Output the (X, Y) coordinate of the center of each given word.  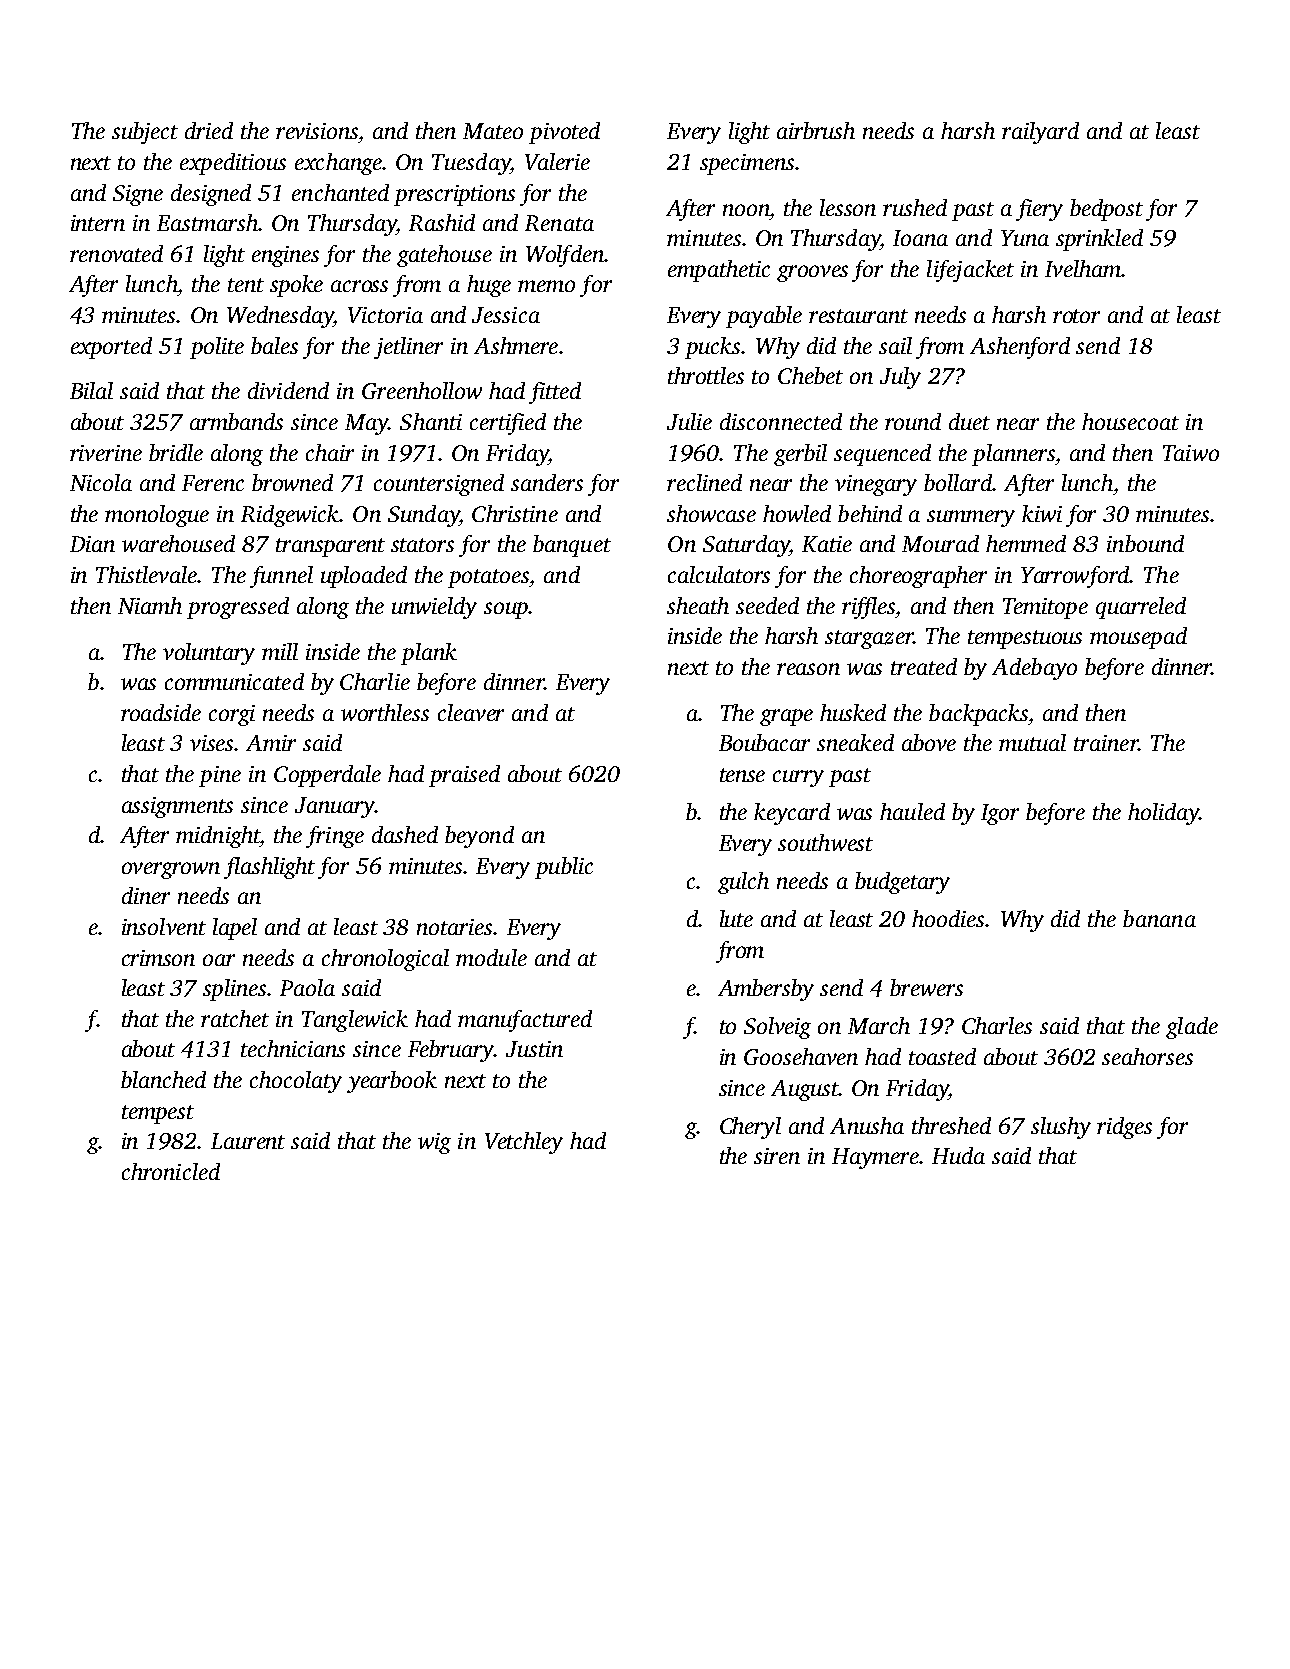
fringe (335, 837)
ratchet (235, 1018)
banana (1159, 918)
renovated (116, 253)
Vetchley (524, 1143)
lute (736, 918)
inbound (1145, 543)
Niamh (150, 605)
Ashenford (1020, 348)
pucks (712, 348)
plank (429, 654)
